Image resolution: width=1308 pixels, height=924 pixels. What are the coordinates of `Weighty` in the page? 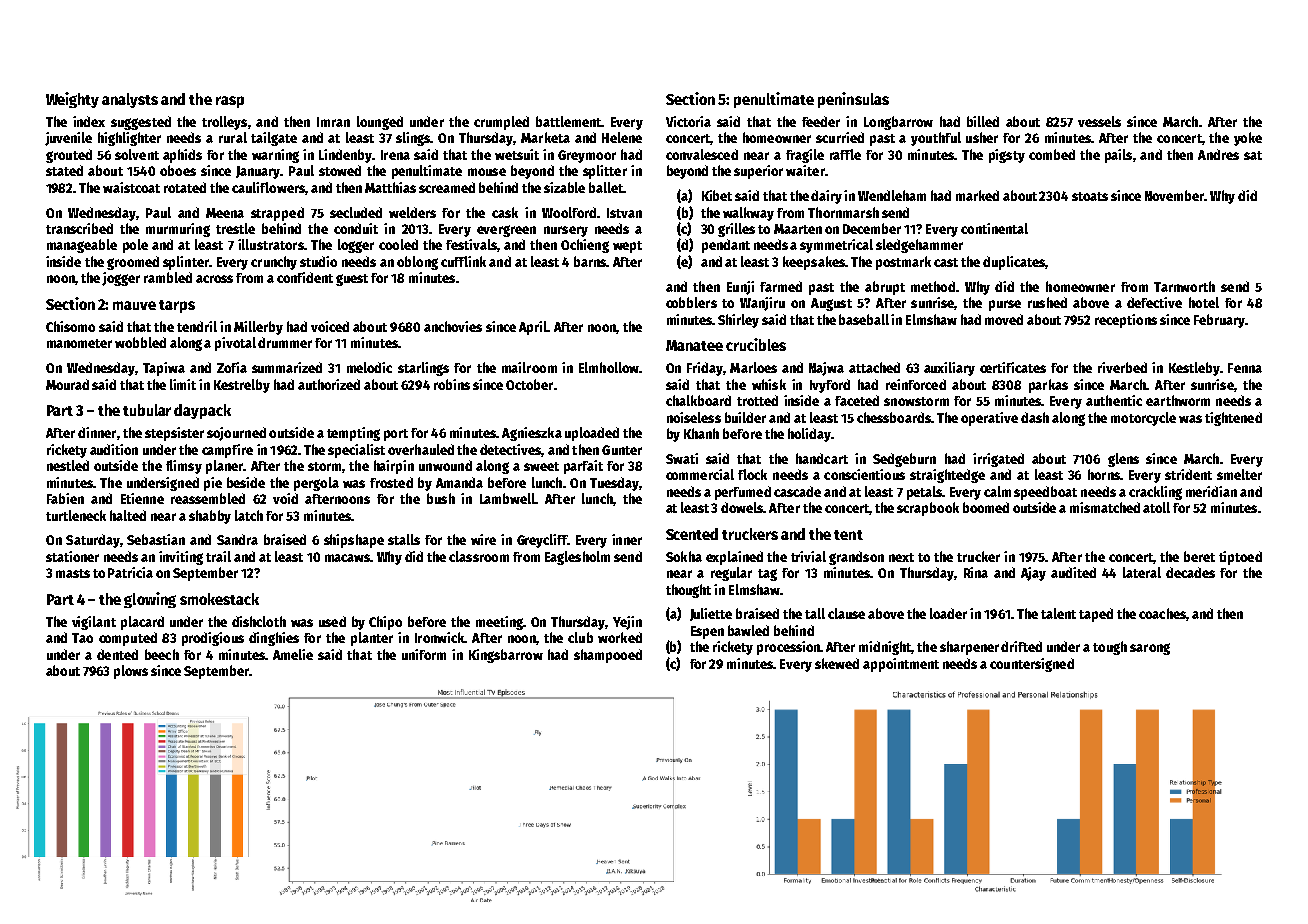 It's located at (72, 100).
